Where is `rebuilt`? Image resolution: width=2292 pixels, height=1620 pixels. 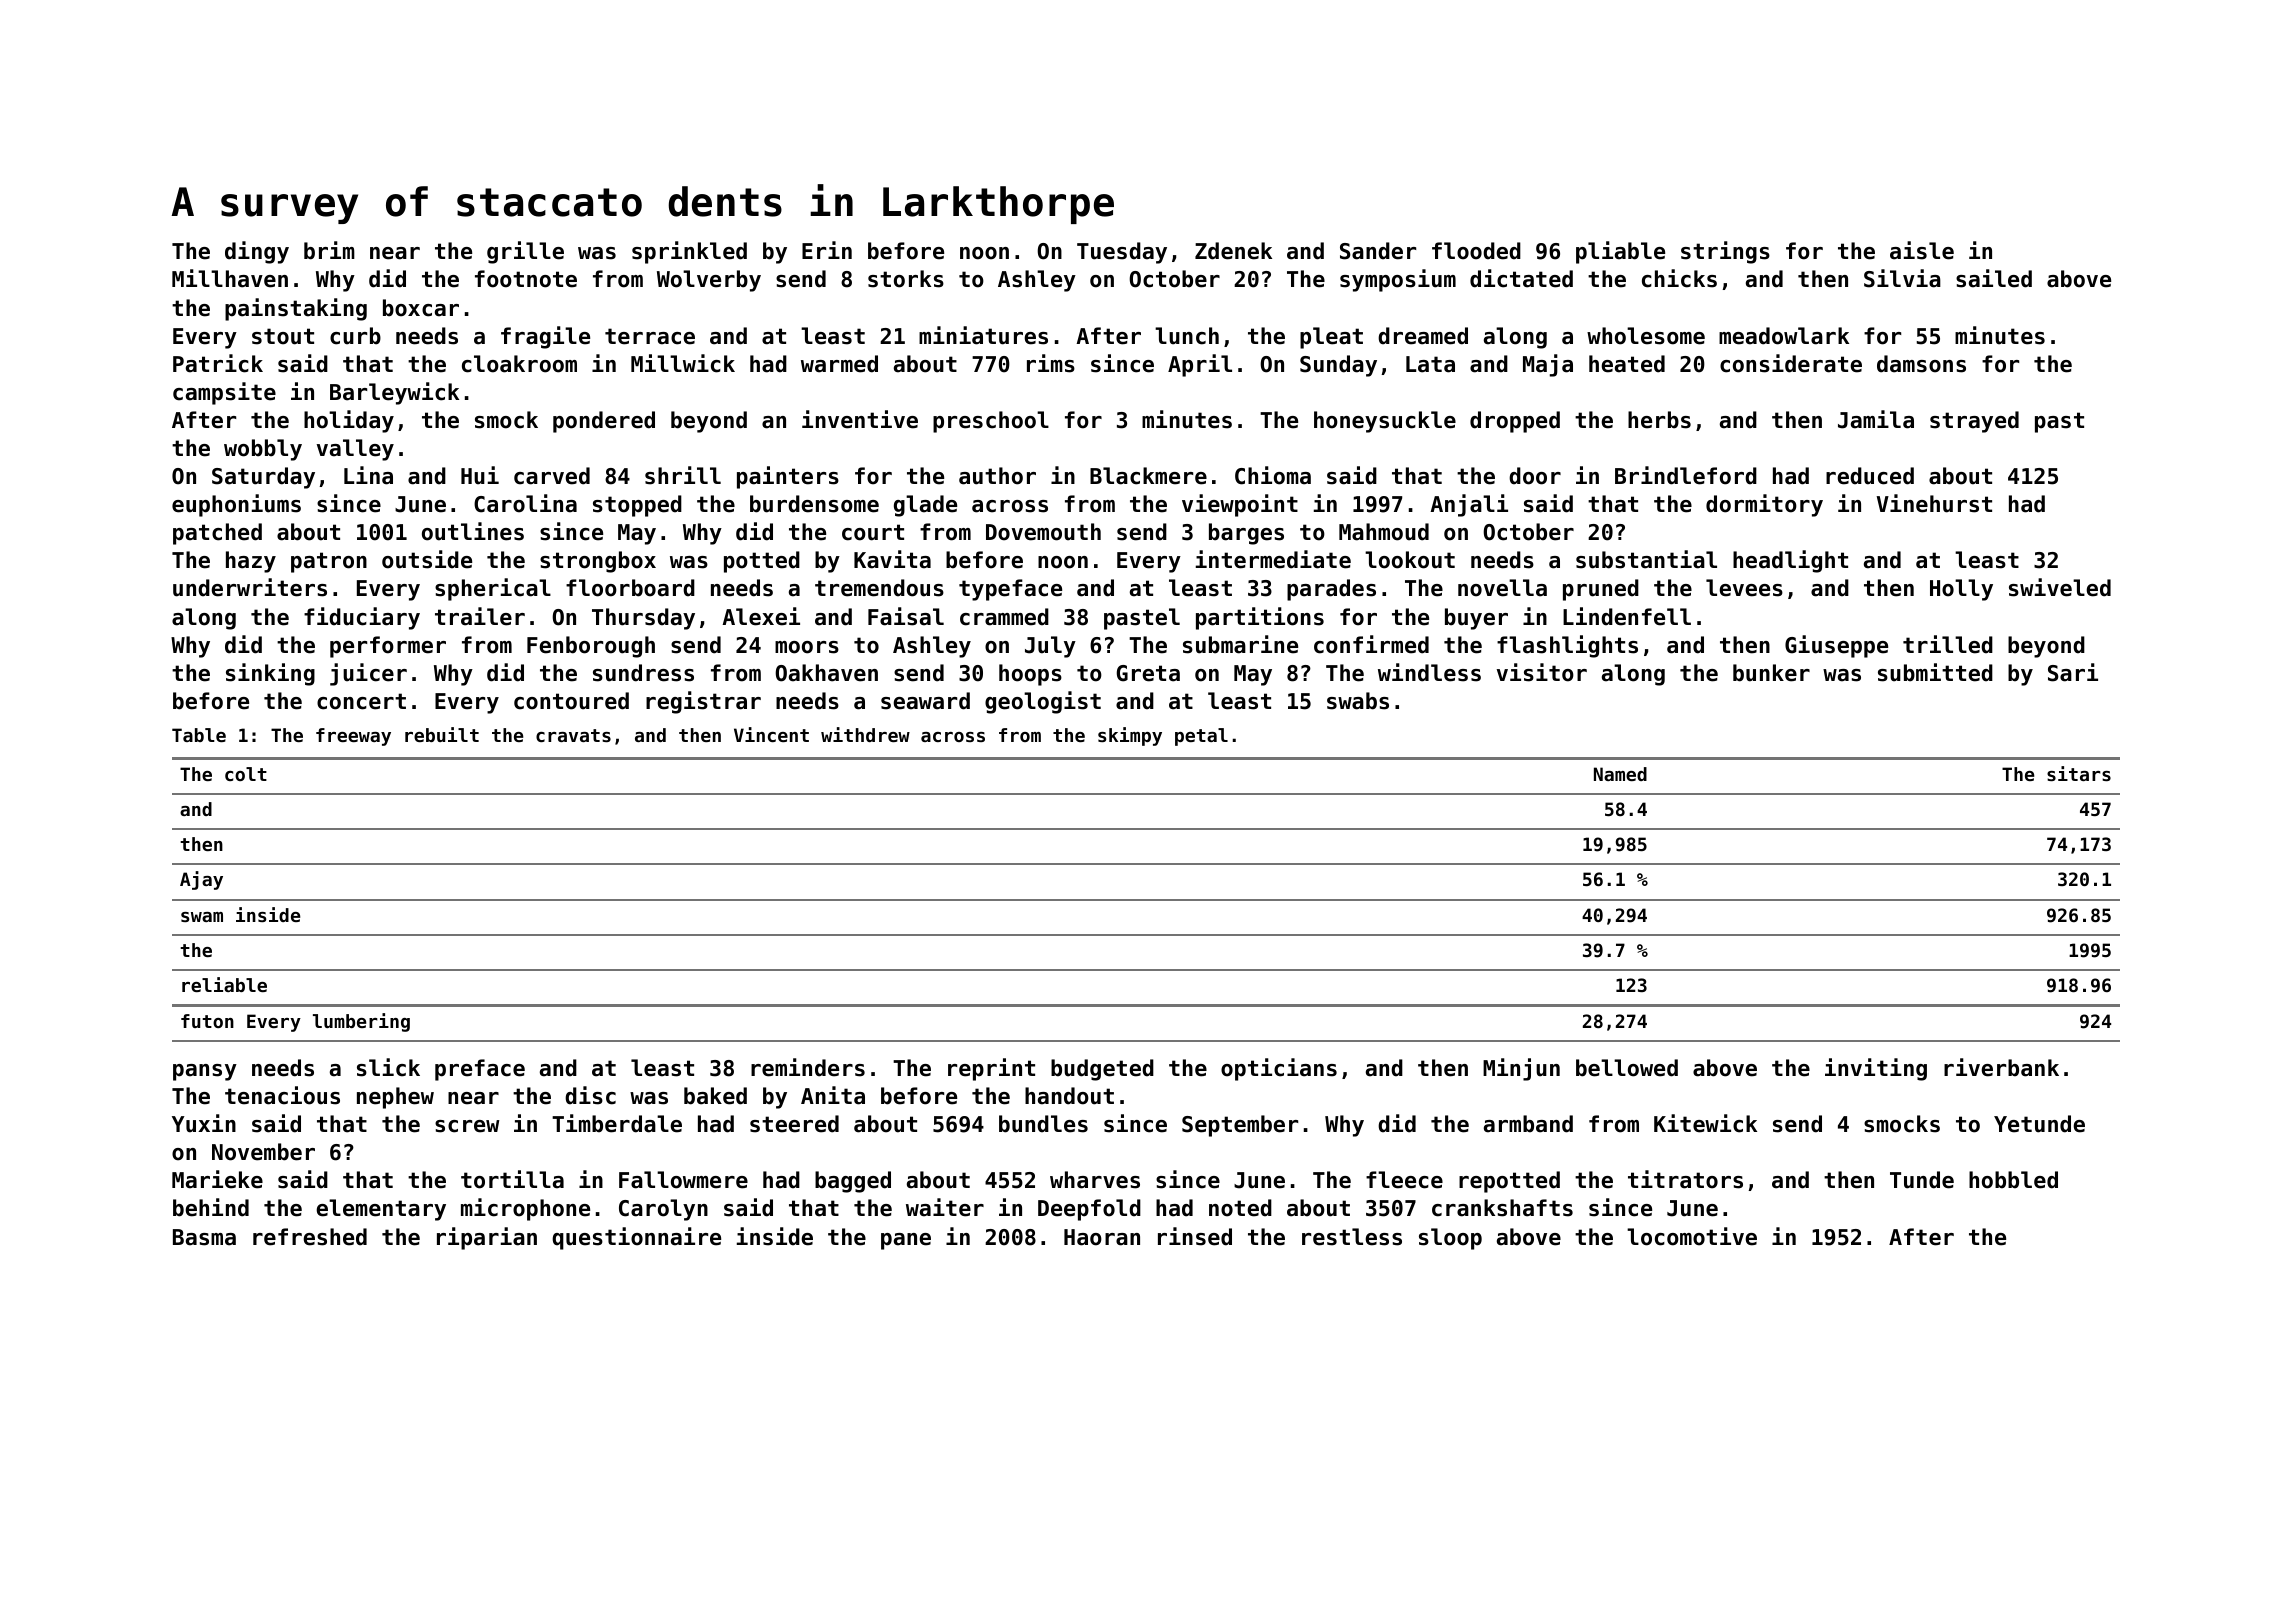 rebuilt is located at coordinates (442, 734).
